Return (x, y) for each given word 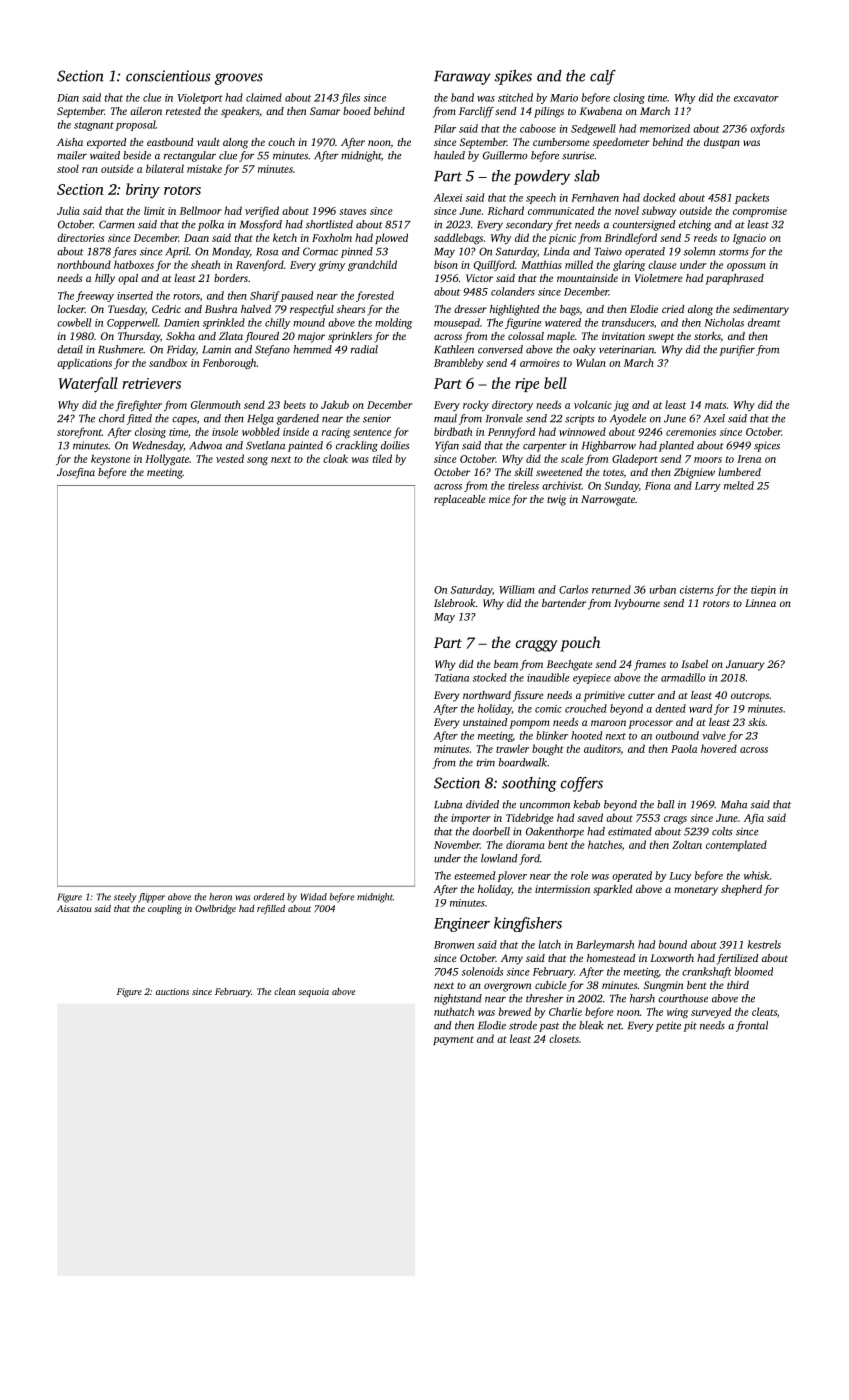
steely (125, 898)
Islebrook (454, 603)
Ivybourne (637, 604)
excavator (756, 98)
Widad (314, 897)
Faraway (462, 78)
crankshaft (707, 972)
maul (445, 418)
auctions (172, 991)
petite (668, 1026)
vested (230, 458)
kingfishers (528, 924)
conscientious (168, 76)
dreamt (764, 322)
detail (70, 349)
